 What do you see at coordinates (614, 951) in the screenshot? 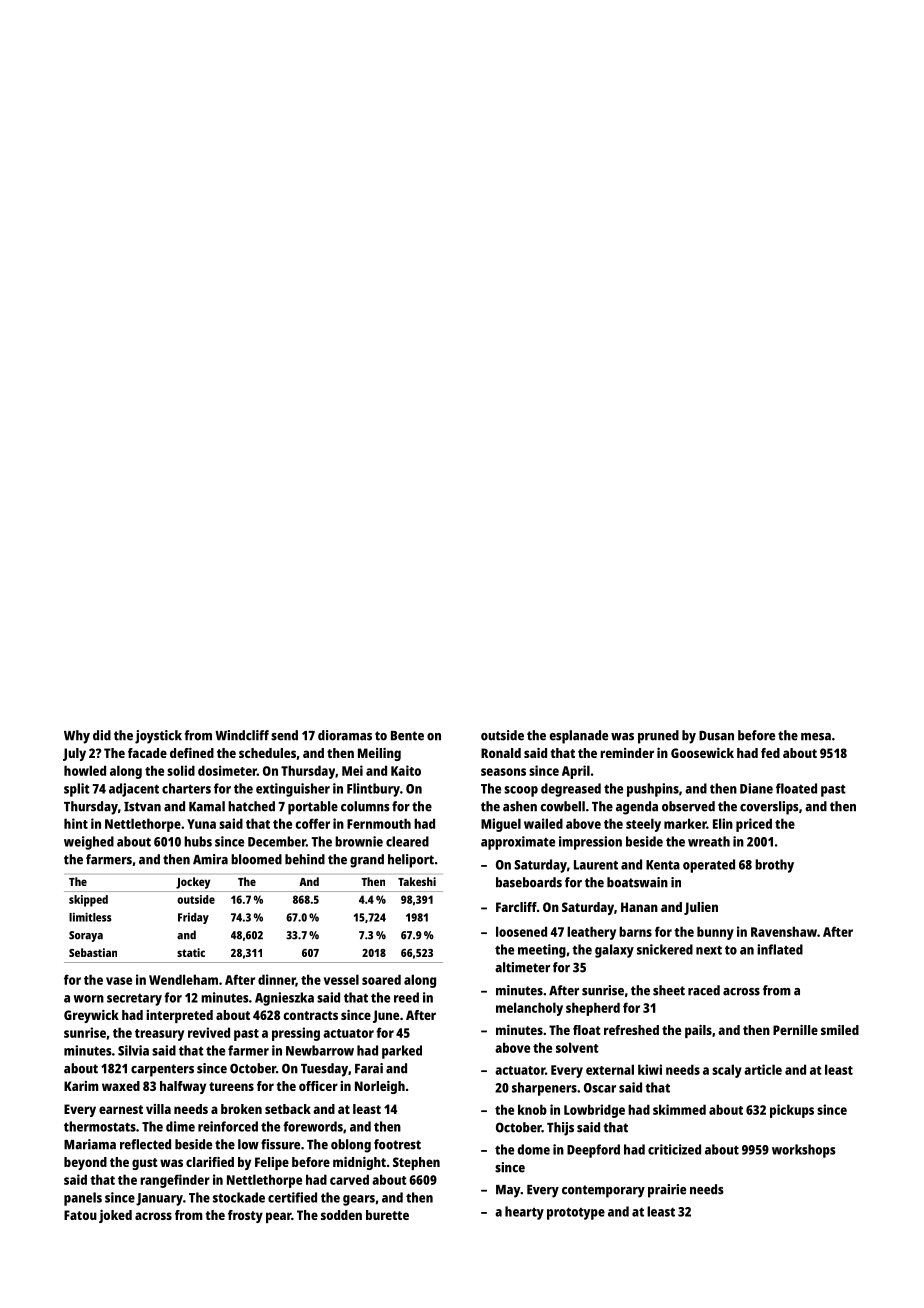
I see `galaxy` at bounding box center [614, 951].
